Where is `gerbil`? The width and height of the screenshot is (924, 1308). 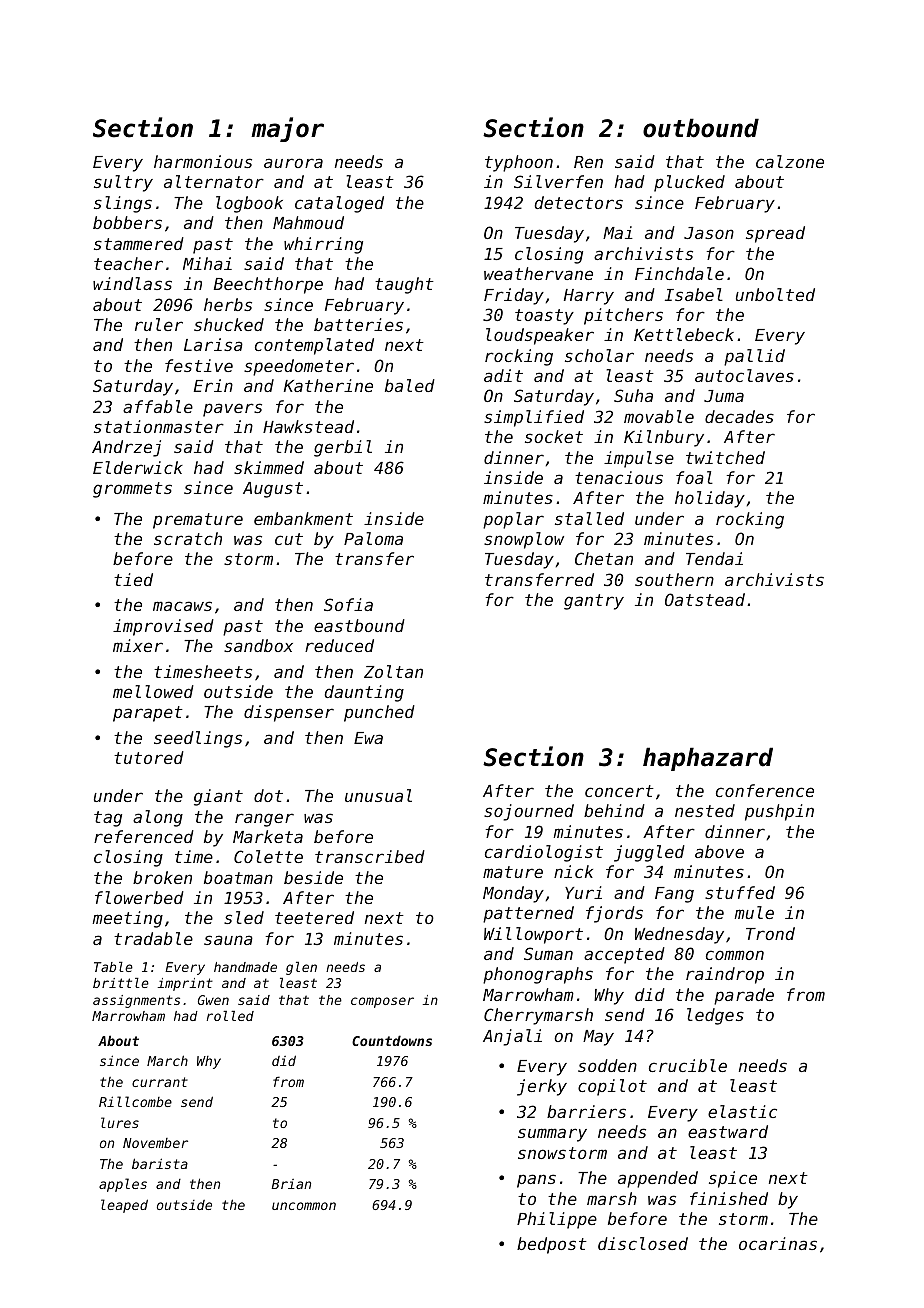
gerbil is located at coordinates (343, 448).
